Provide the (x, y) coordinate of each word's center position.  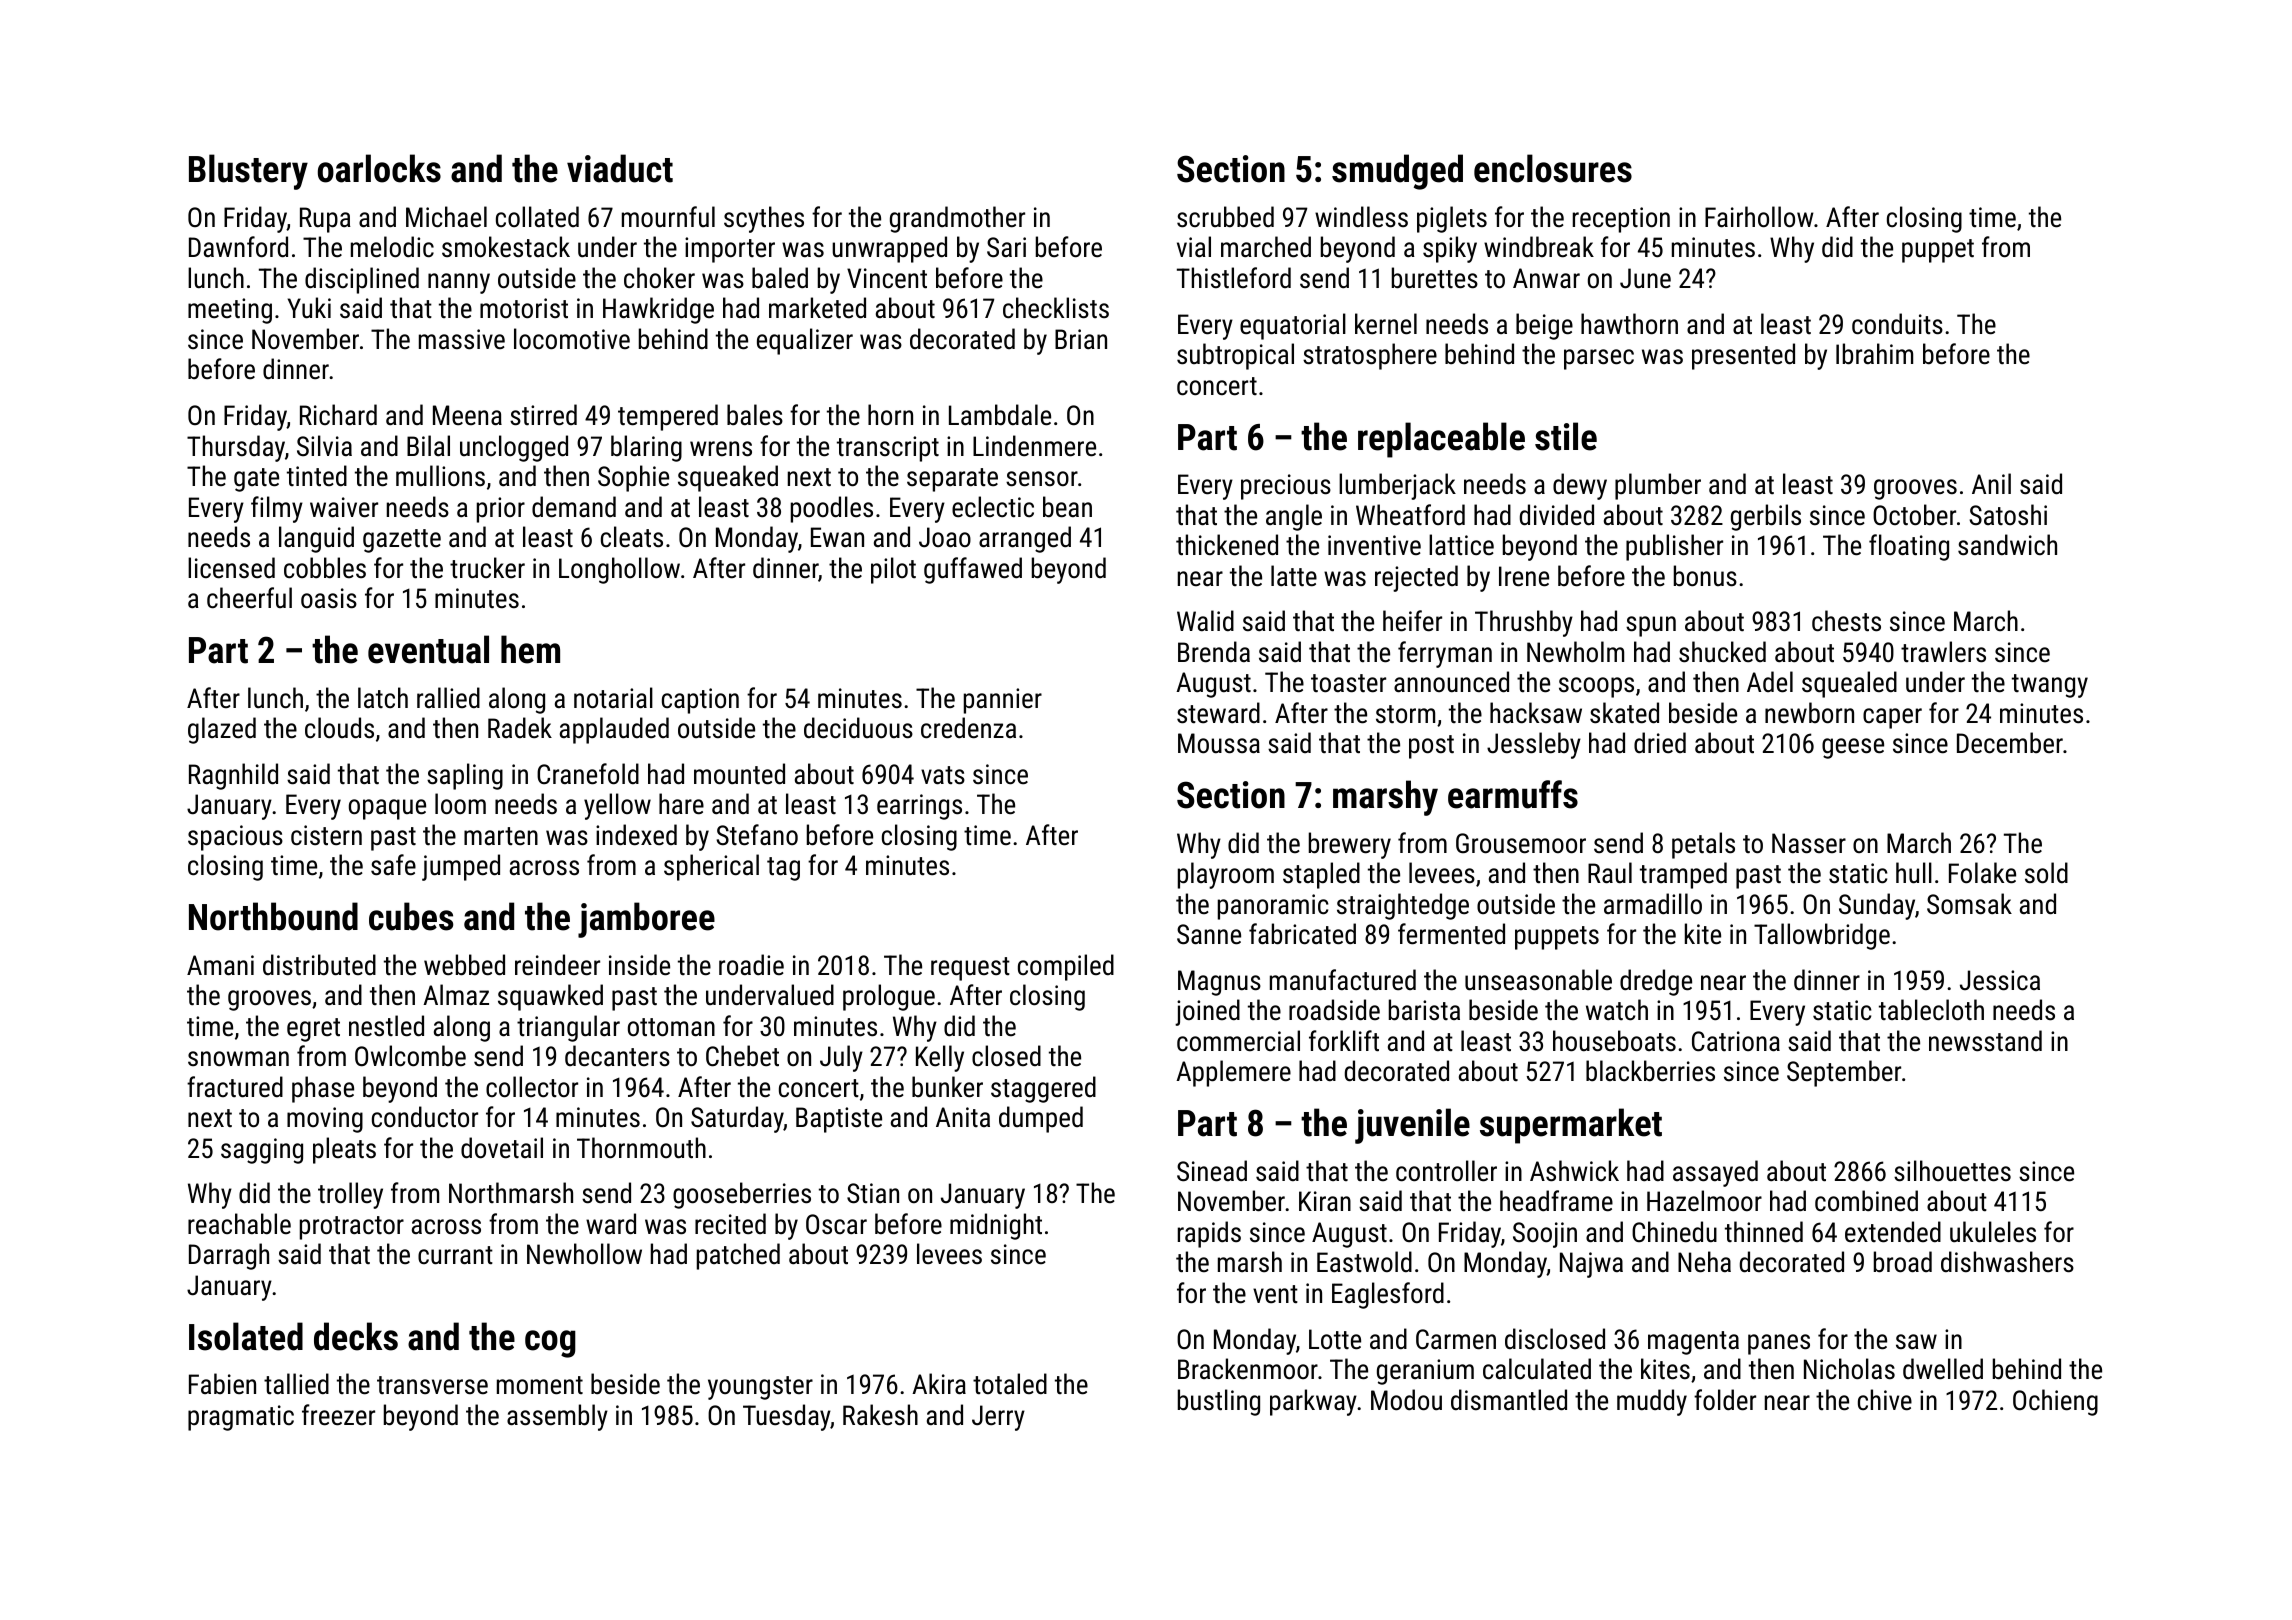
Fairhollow (1759, 217)
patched (738, 1256)
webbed (464, 965)
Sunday (1877, 906)
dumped (1041, 1119)
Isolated (246, 1336)
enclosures (1553, 168)
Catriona (1736, 1041)
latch (383, 698)
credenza (968, 728)
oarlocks (379, 168)
